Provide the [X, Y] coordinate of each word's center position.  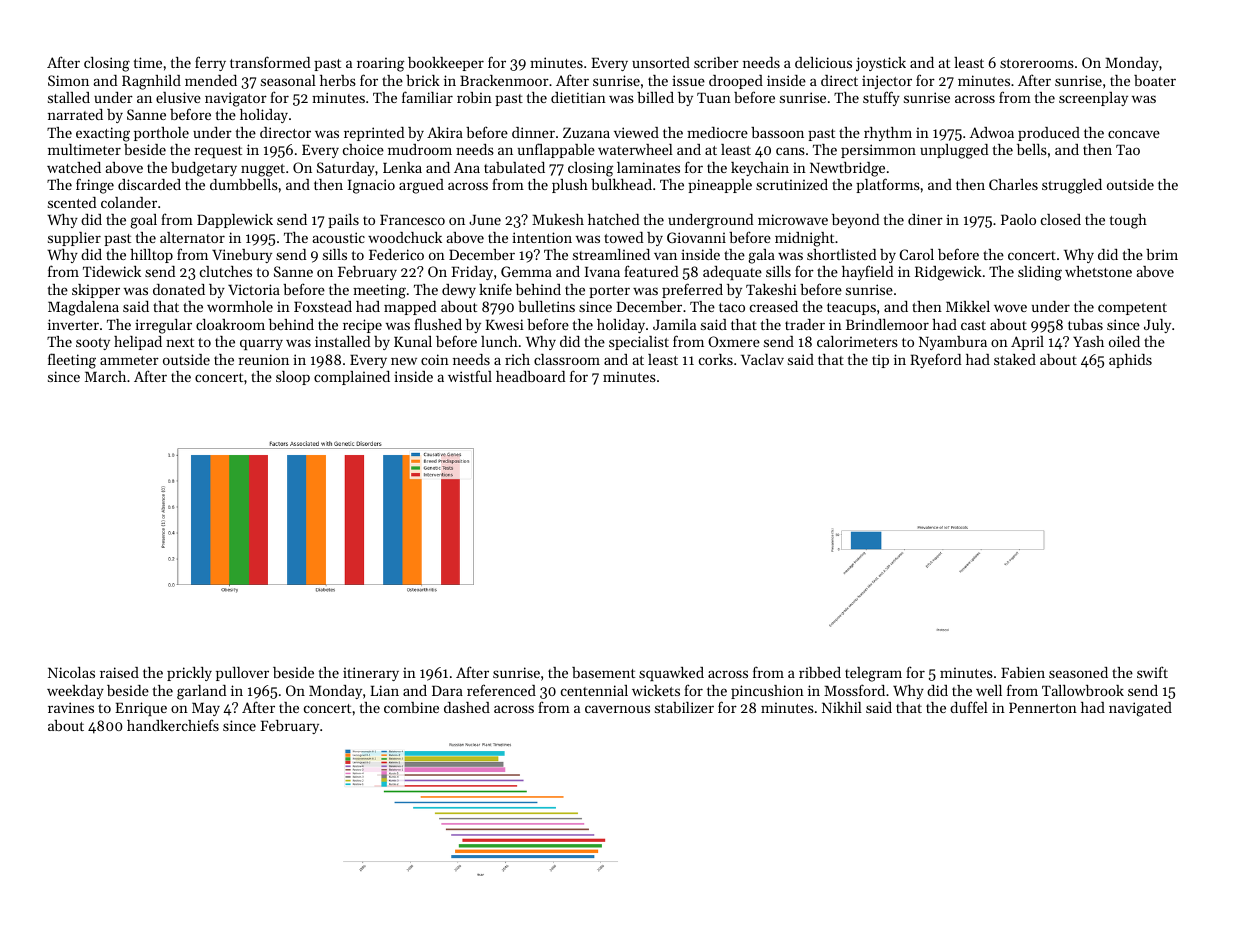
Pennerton [1043, 707]
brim [1162, 254]
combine [411, 707]
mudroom [420, 149]
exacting [103, 134]
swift [1152, 672]
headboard [531, 376]
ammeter [129, 360]
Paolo [1018, 219]
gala [761, 256]
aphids [1130, 361]
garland [202, 692]
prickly [189, 674]
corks [716, 359]
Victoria [254, 289]
